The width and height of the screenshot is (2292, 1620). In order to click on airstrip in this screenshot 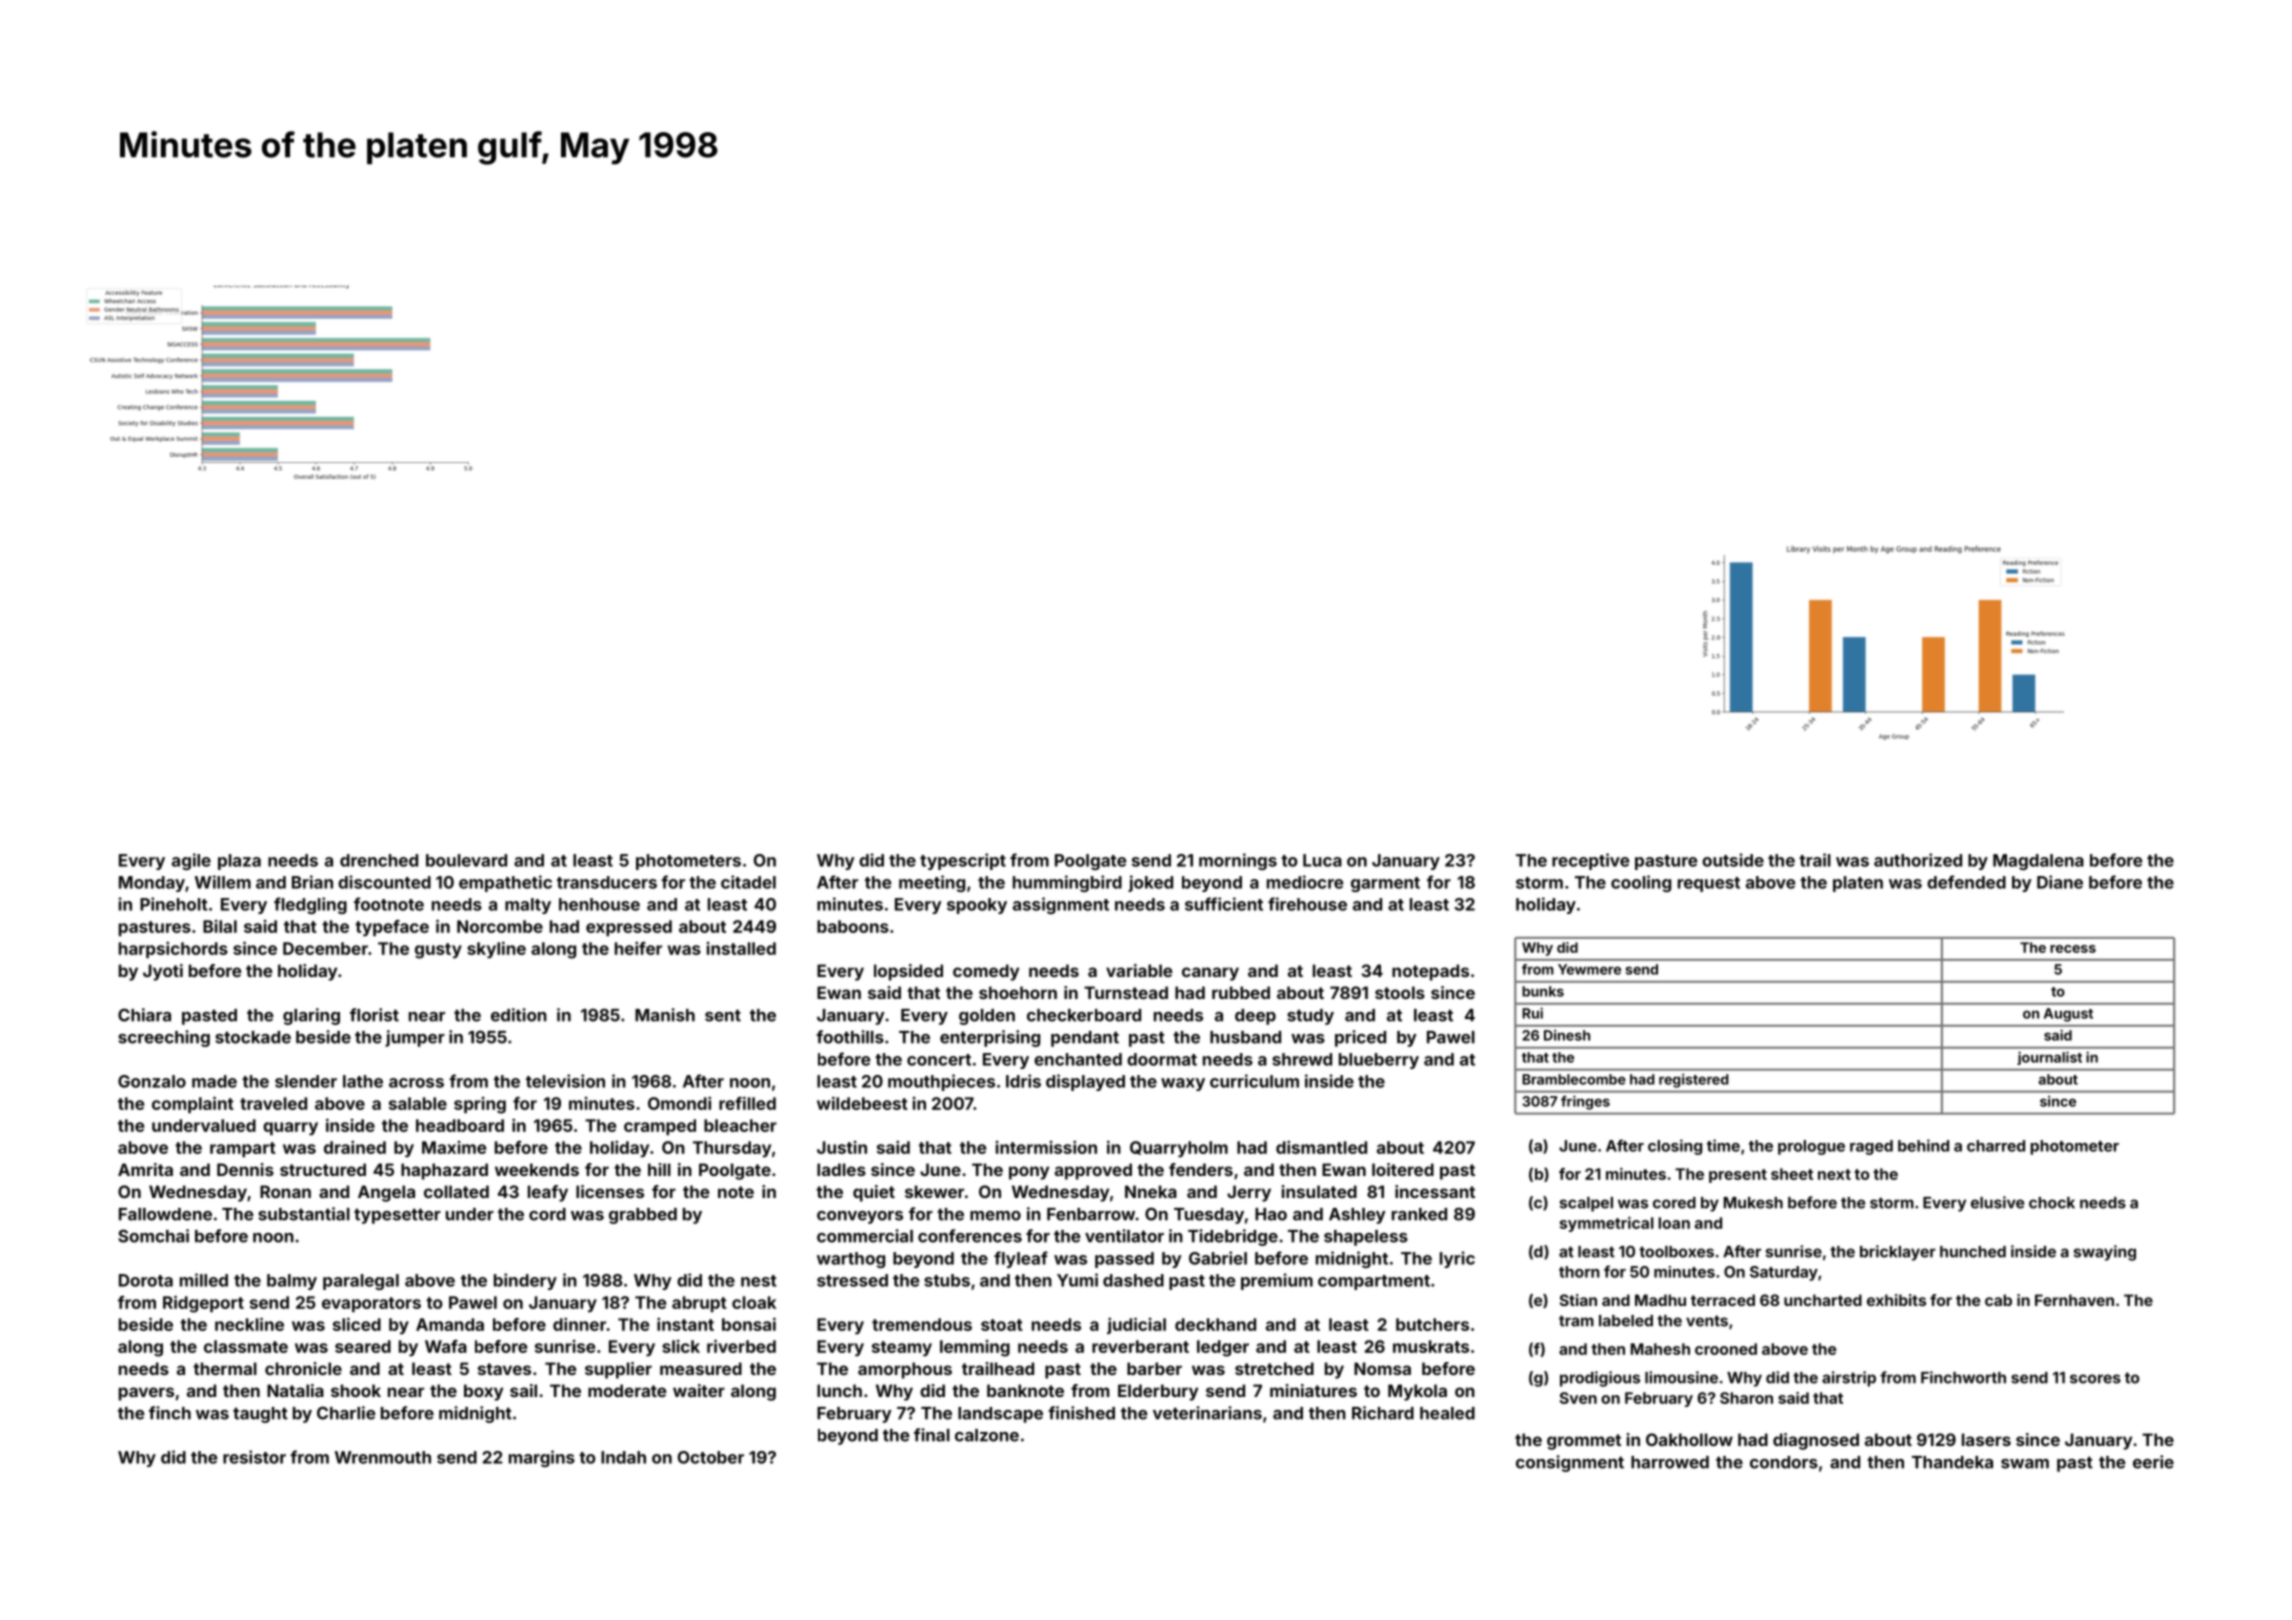, I will do `click(1849, 1379)`.
